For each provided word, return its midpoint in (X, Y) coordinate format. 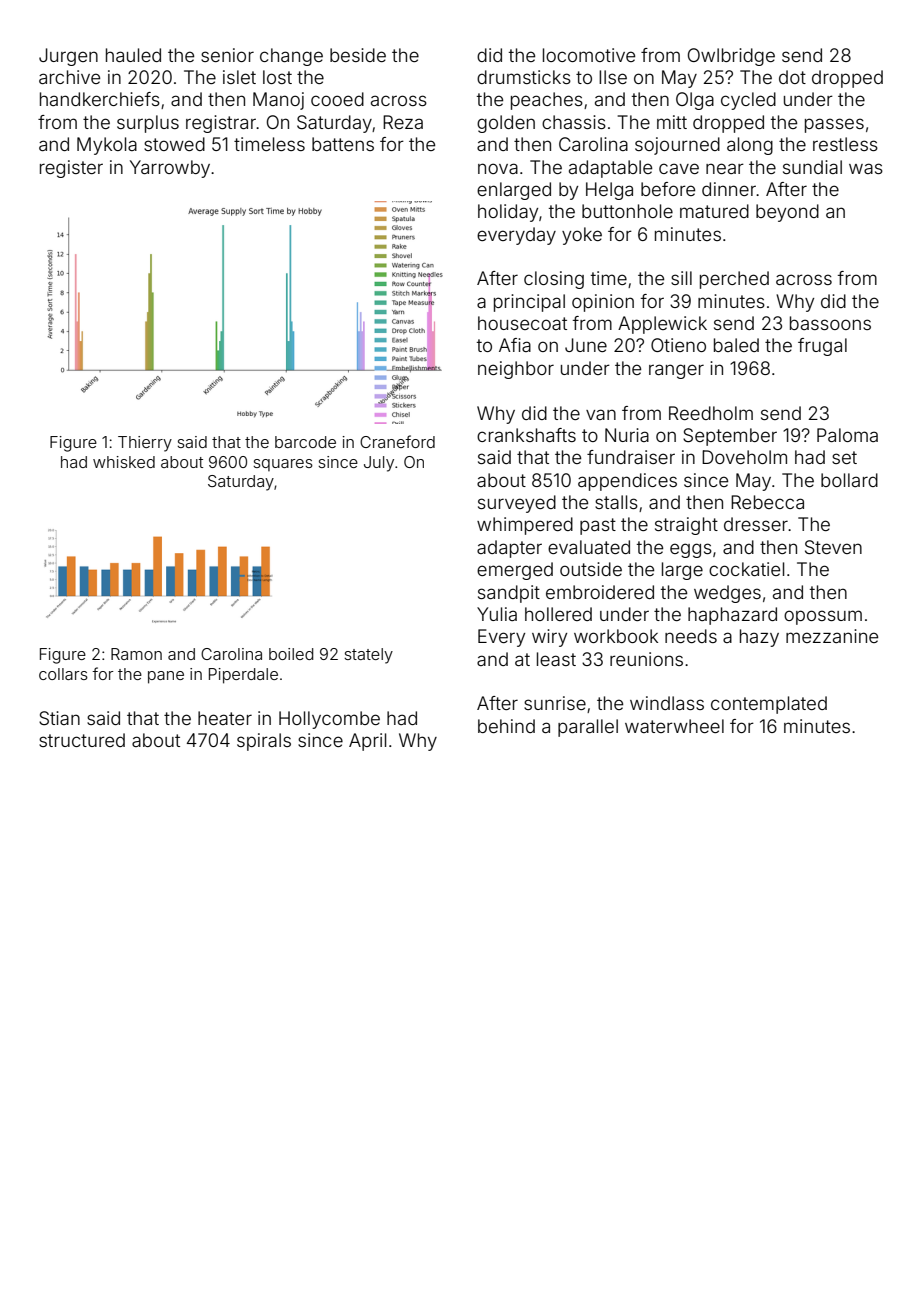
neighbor (516, 370)
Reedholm (711, 413)
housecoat (522, 323)
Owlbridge (731, 57)
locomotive (589, 55)
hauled (133, 55)
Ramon (136, 654)
